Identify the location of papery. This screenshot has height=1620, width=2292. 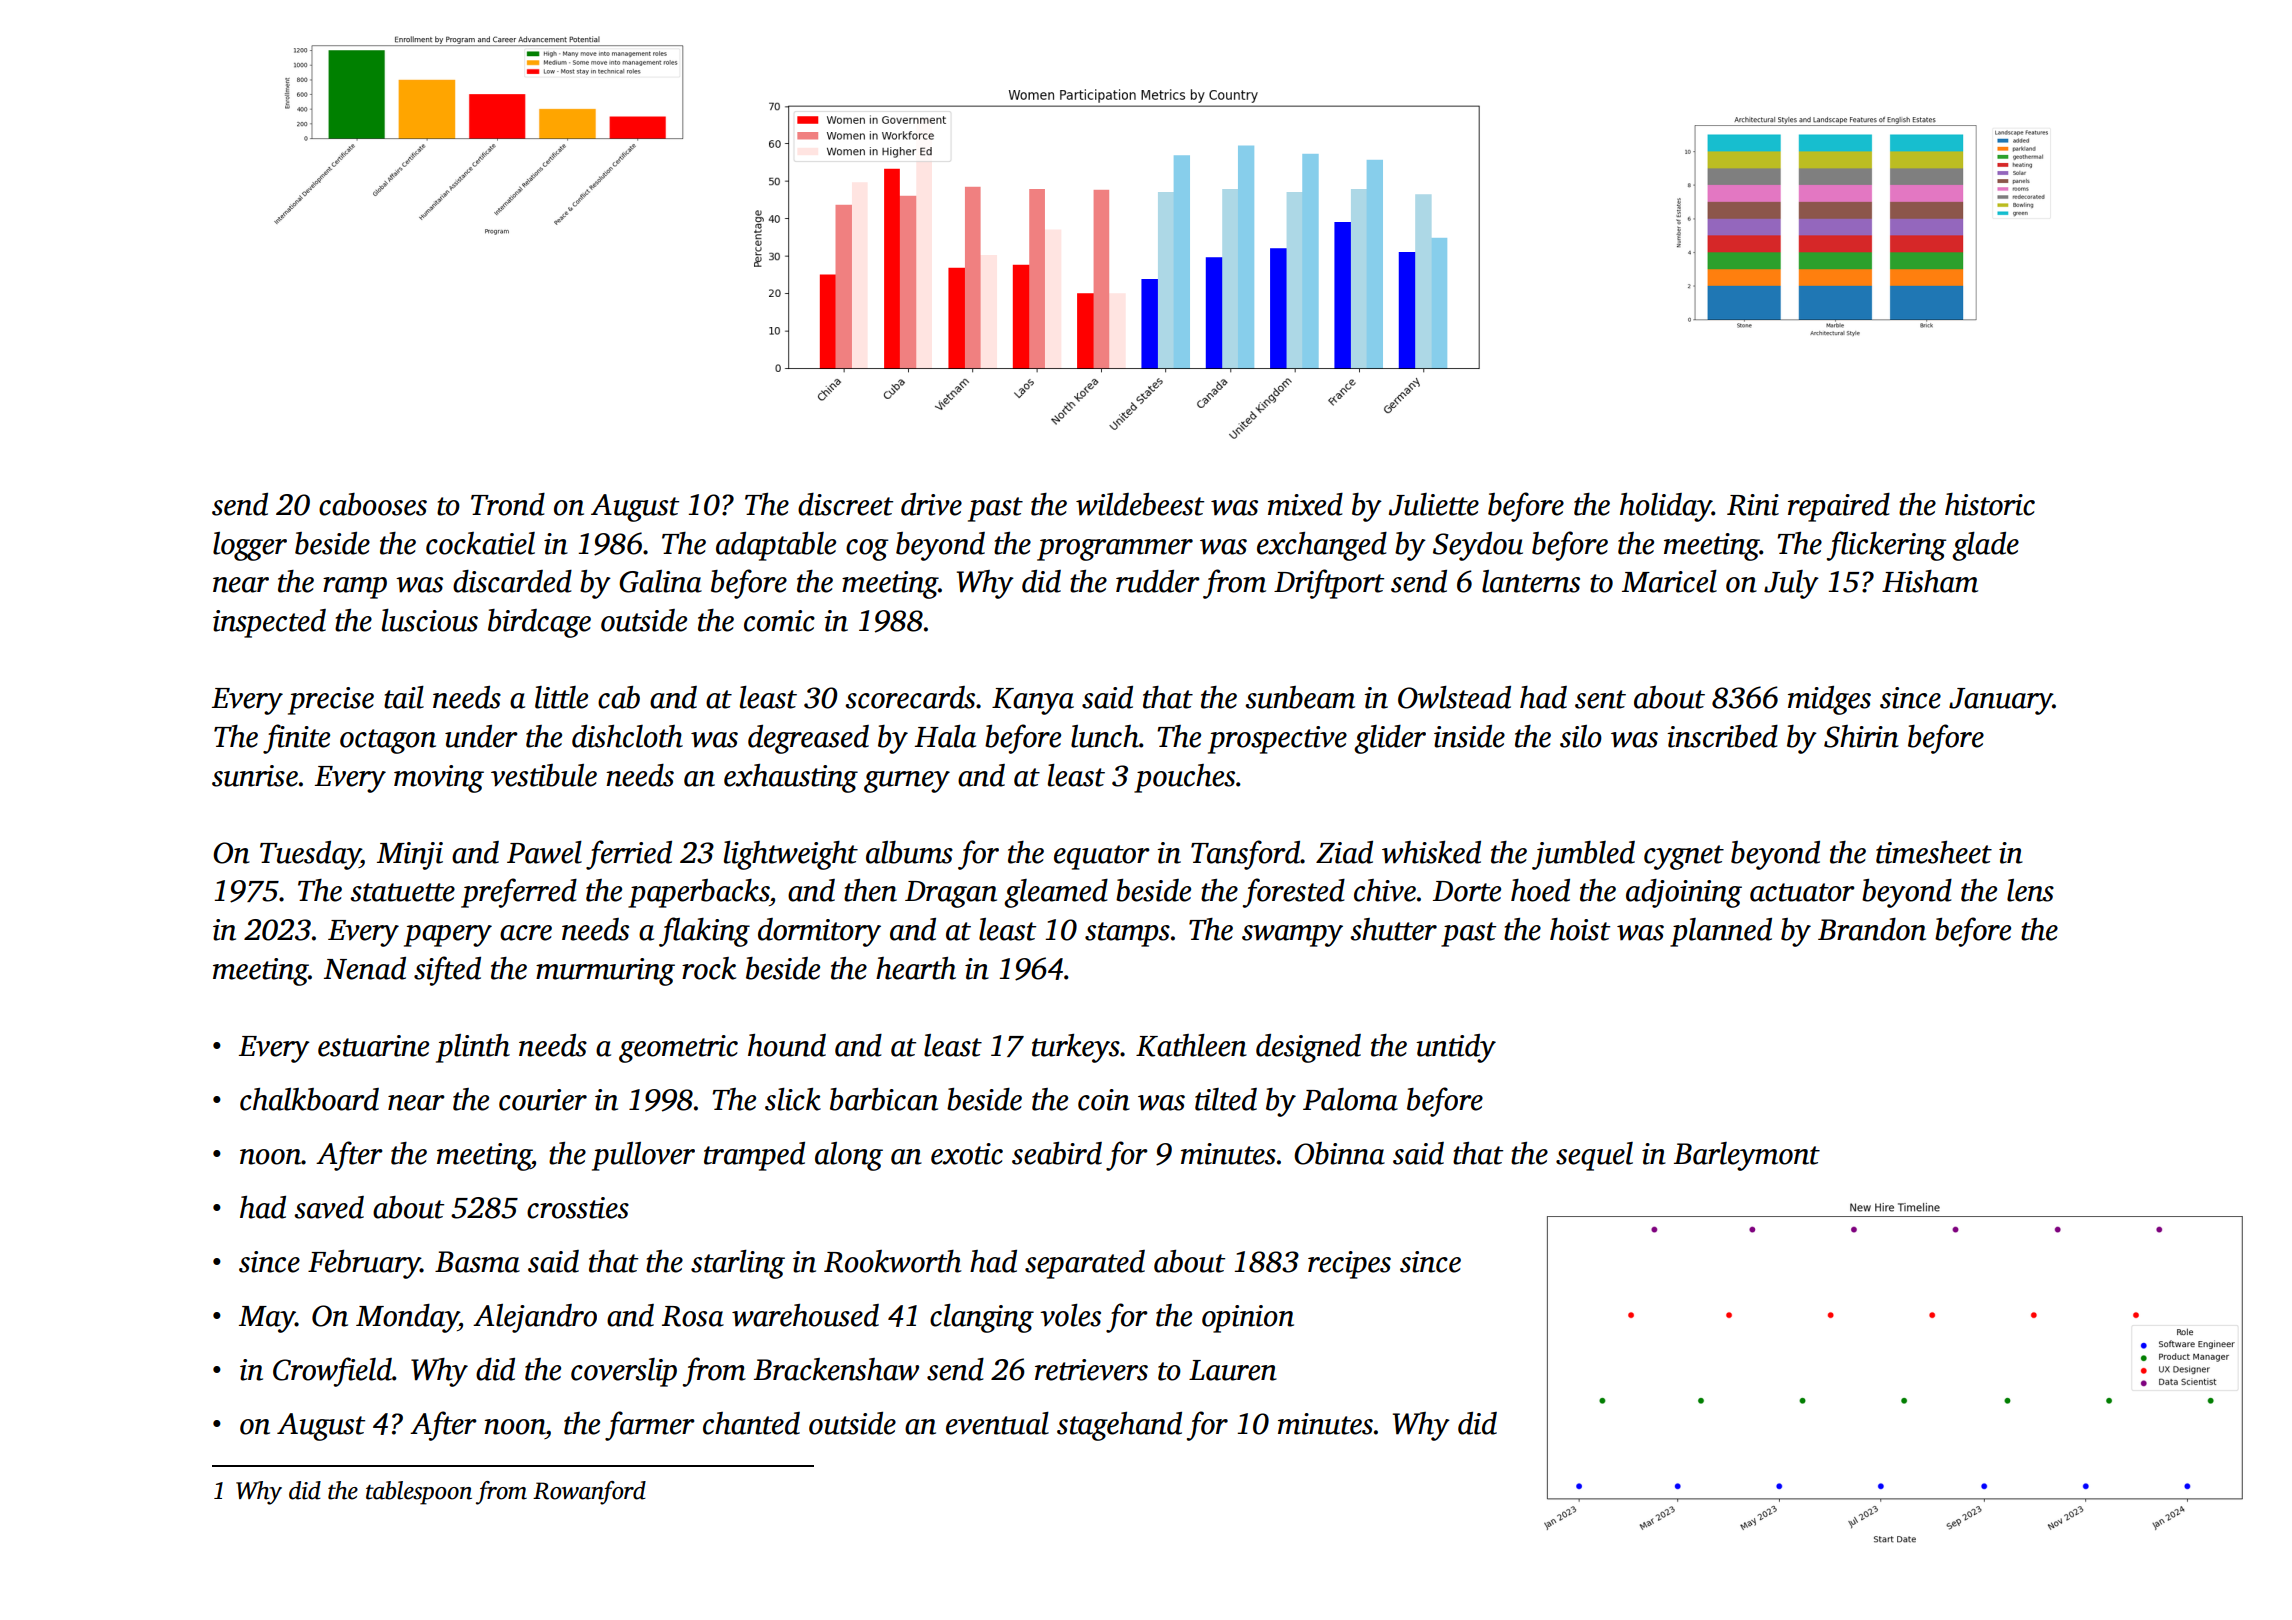
(448, 936).
